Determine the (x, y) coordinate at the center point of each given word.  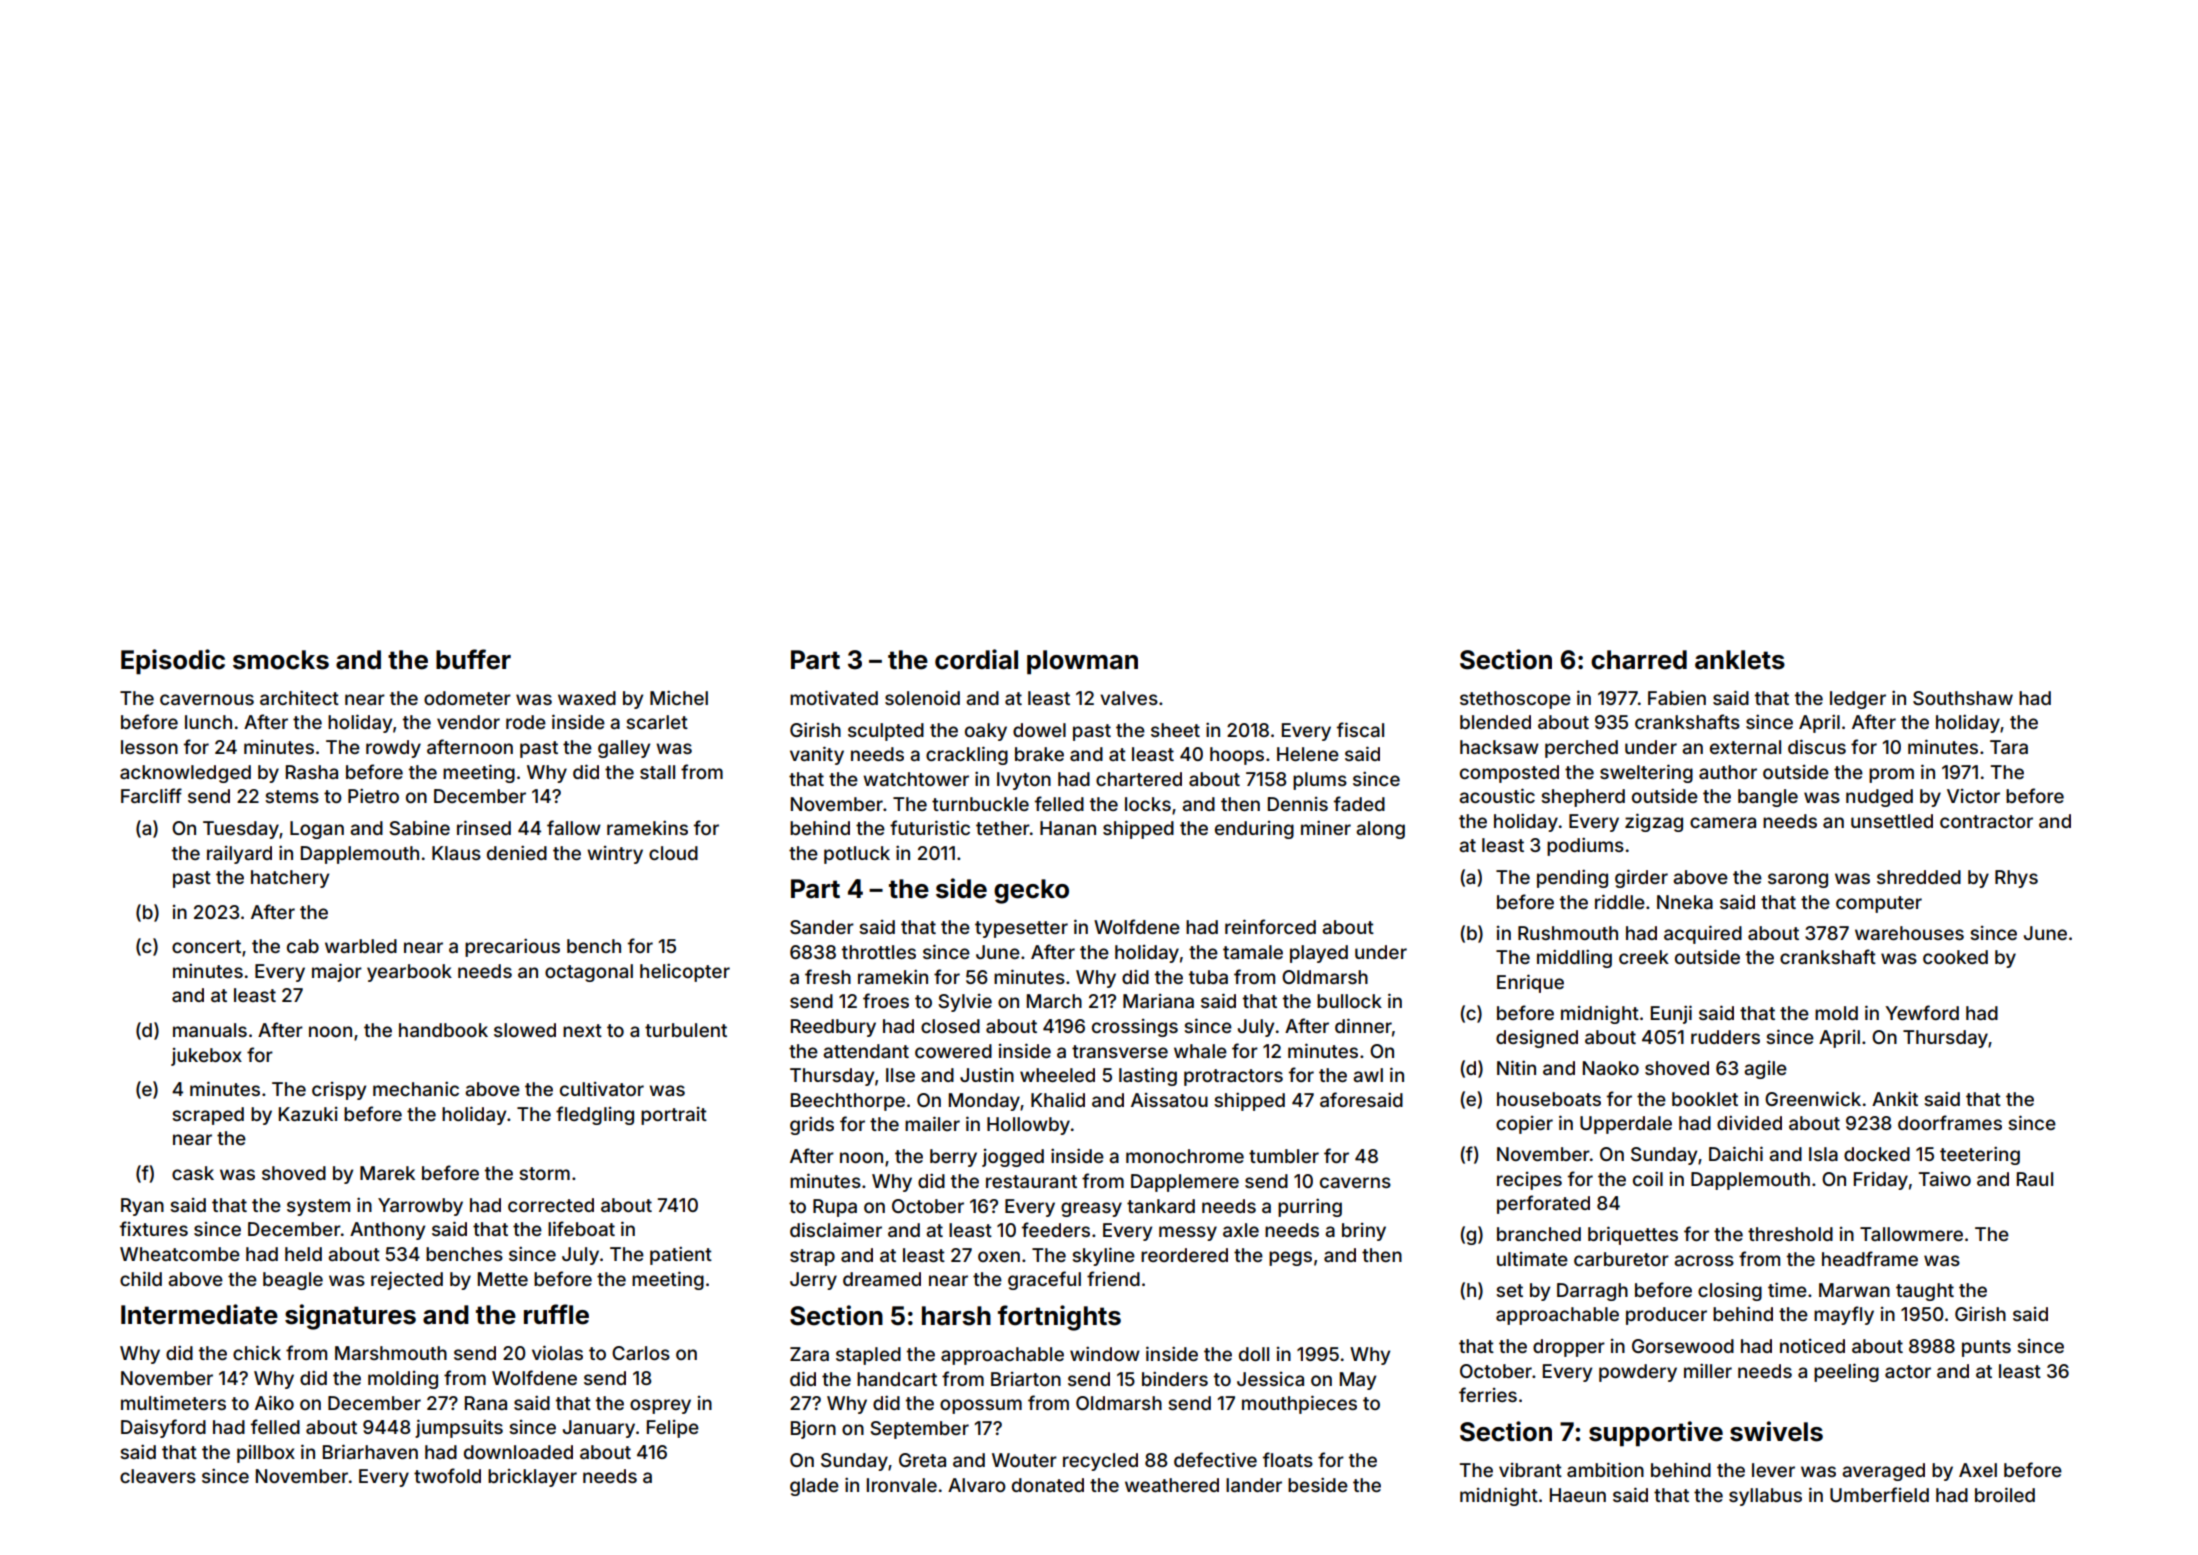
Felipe (673, 1429)
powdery (1638, 1373)
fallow (574, 827)
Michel (679, 697)
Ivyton (1024, 781)
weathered (1172, 1485)
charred (1639, 660)
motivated (834, 697)
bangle (1768, 798)
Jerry (813, 1281)
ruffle (556, 1314)
